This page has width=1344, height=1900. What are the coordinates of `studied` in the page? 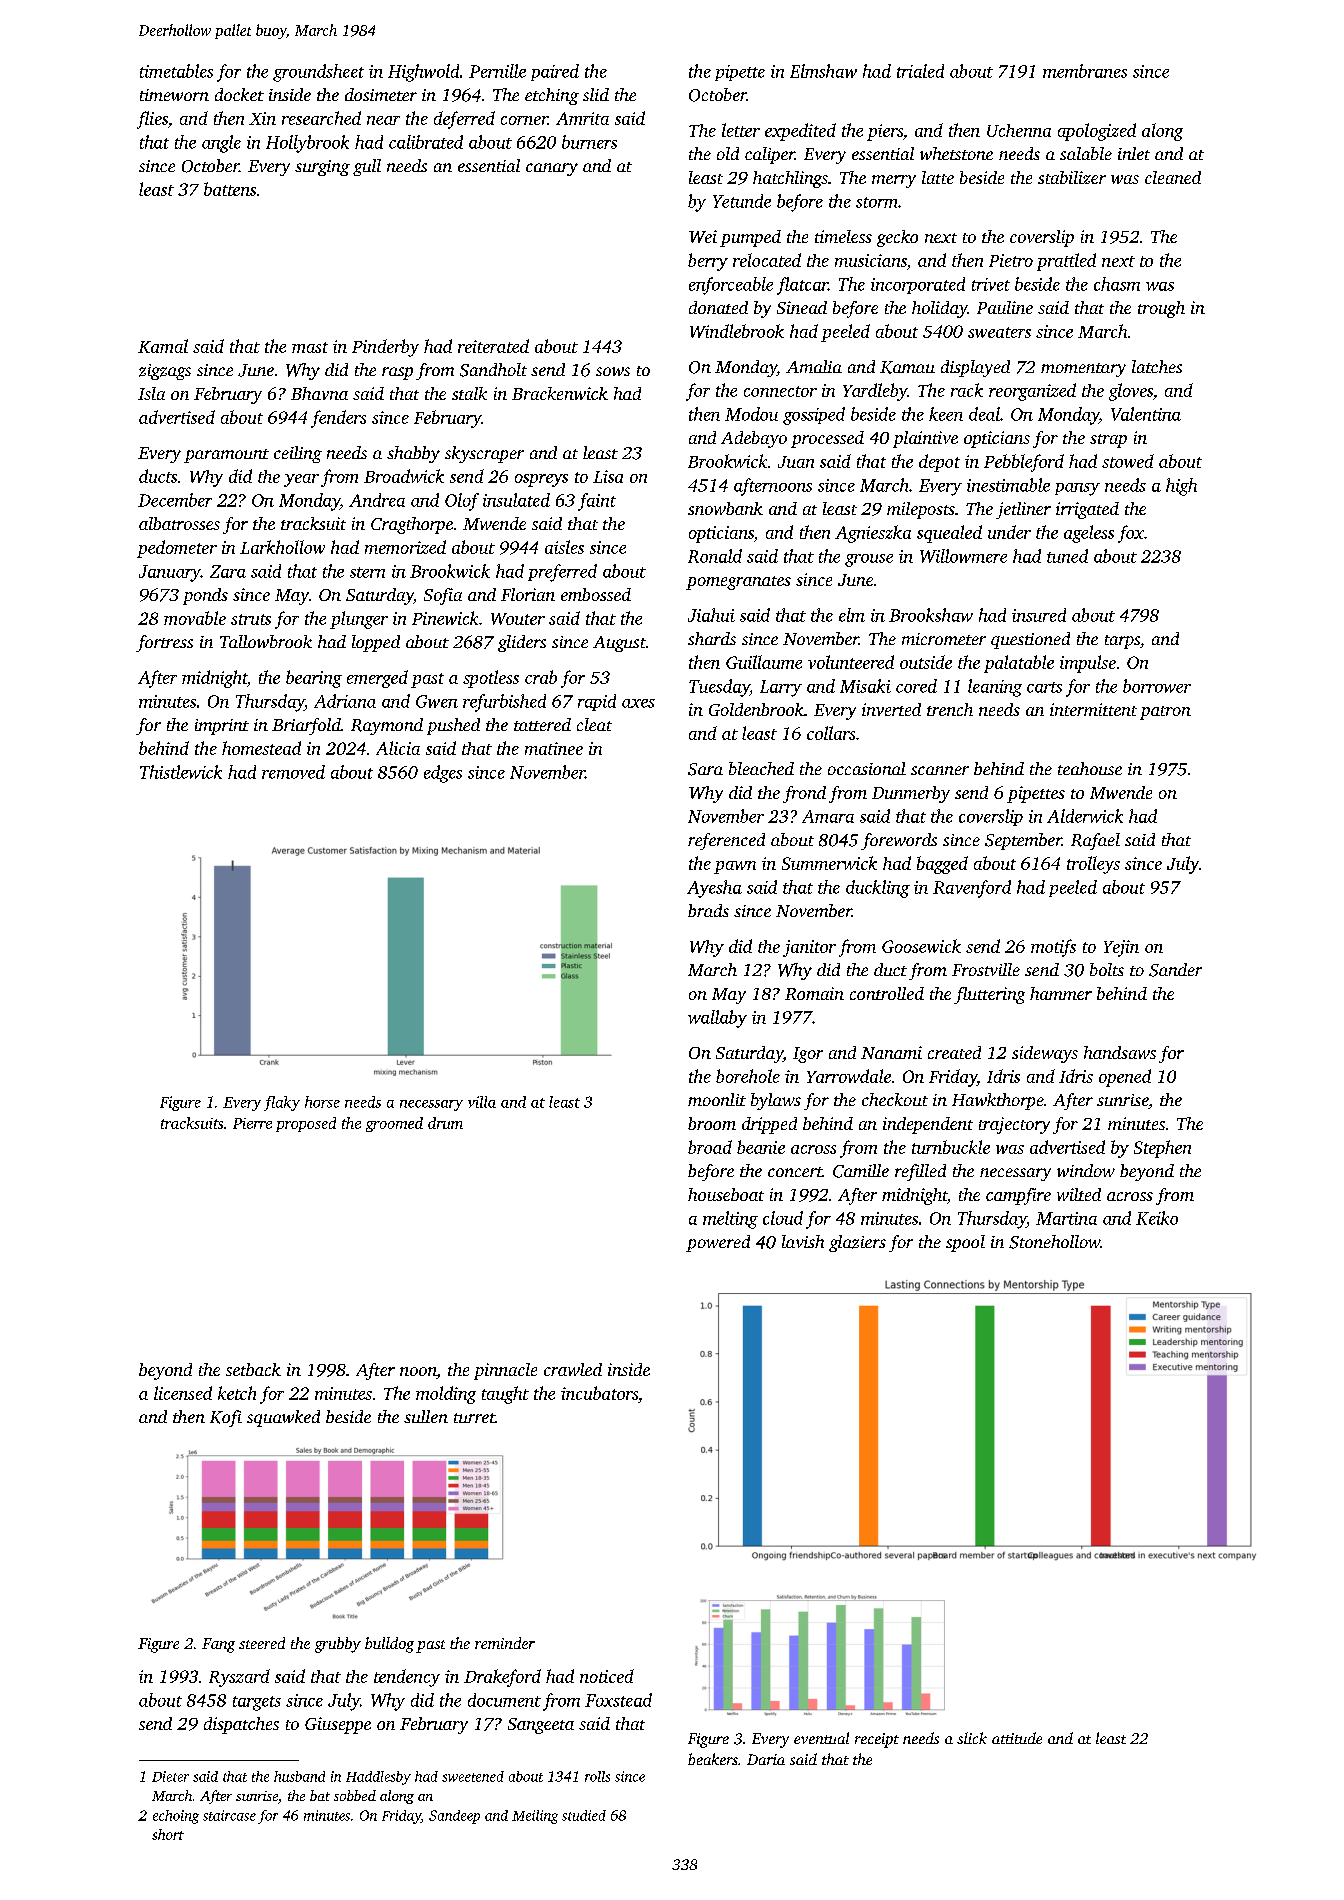 It's located at (584, 1815).
